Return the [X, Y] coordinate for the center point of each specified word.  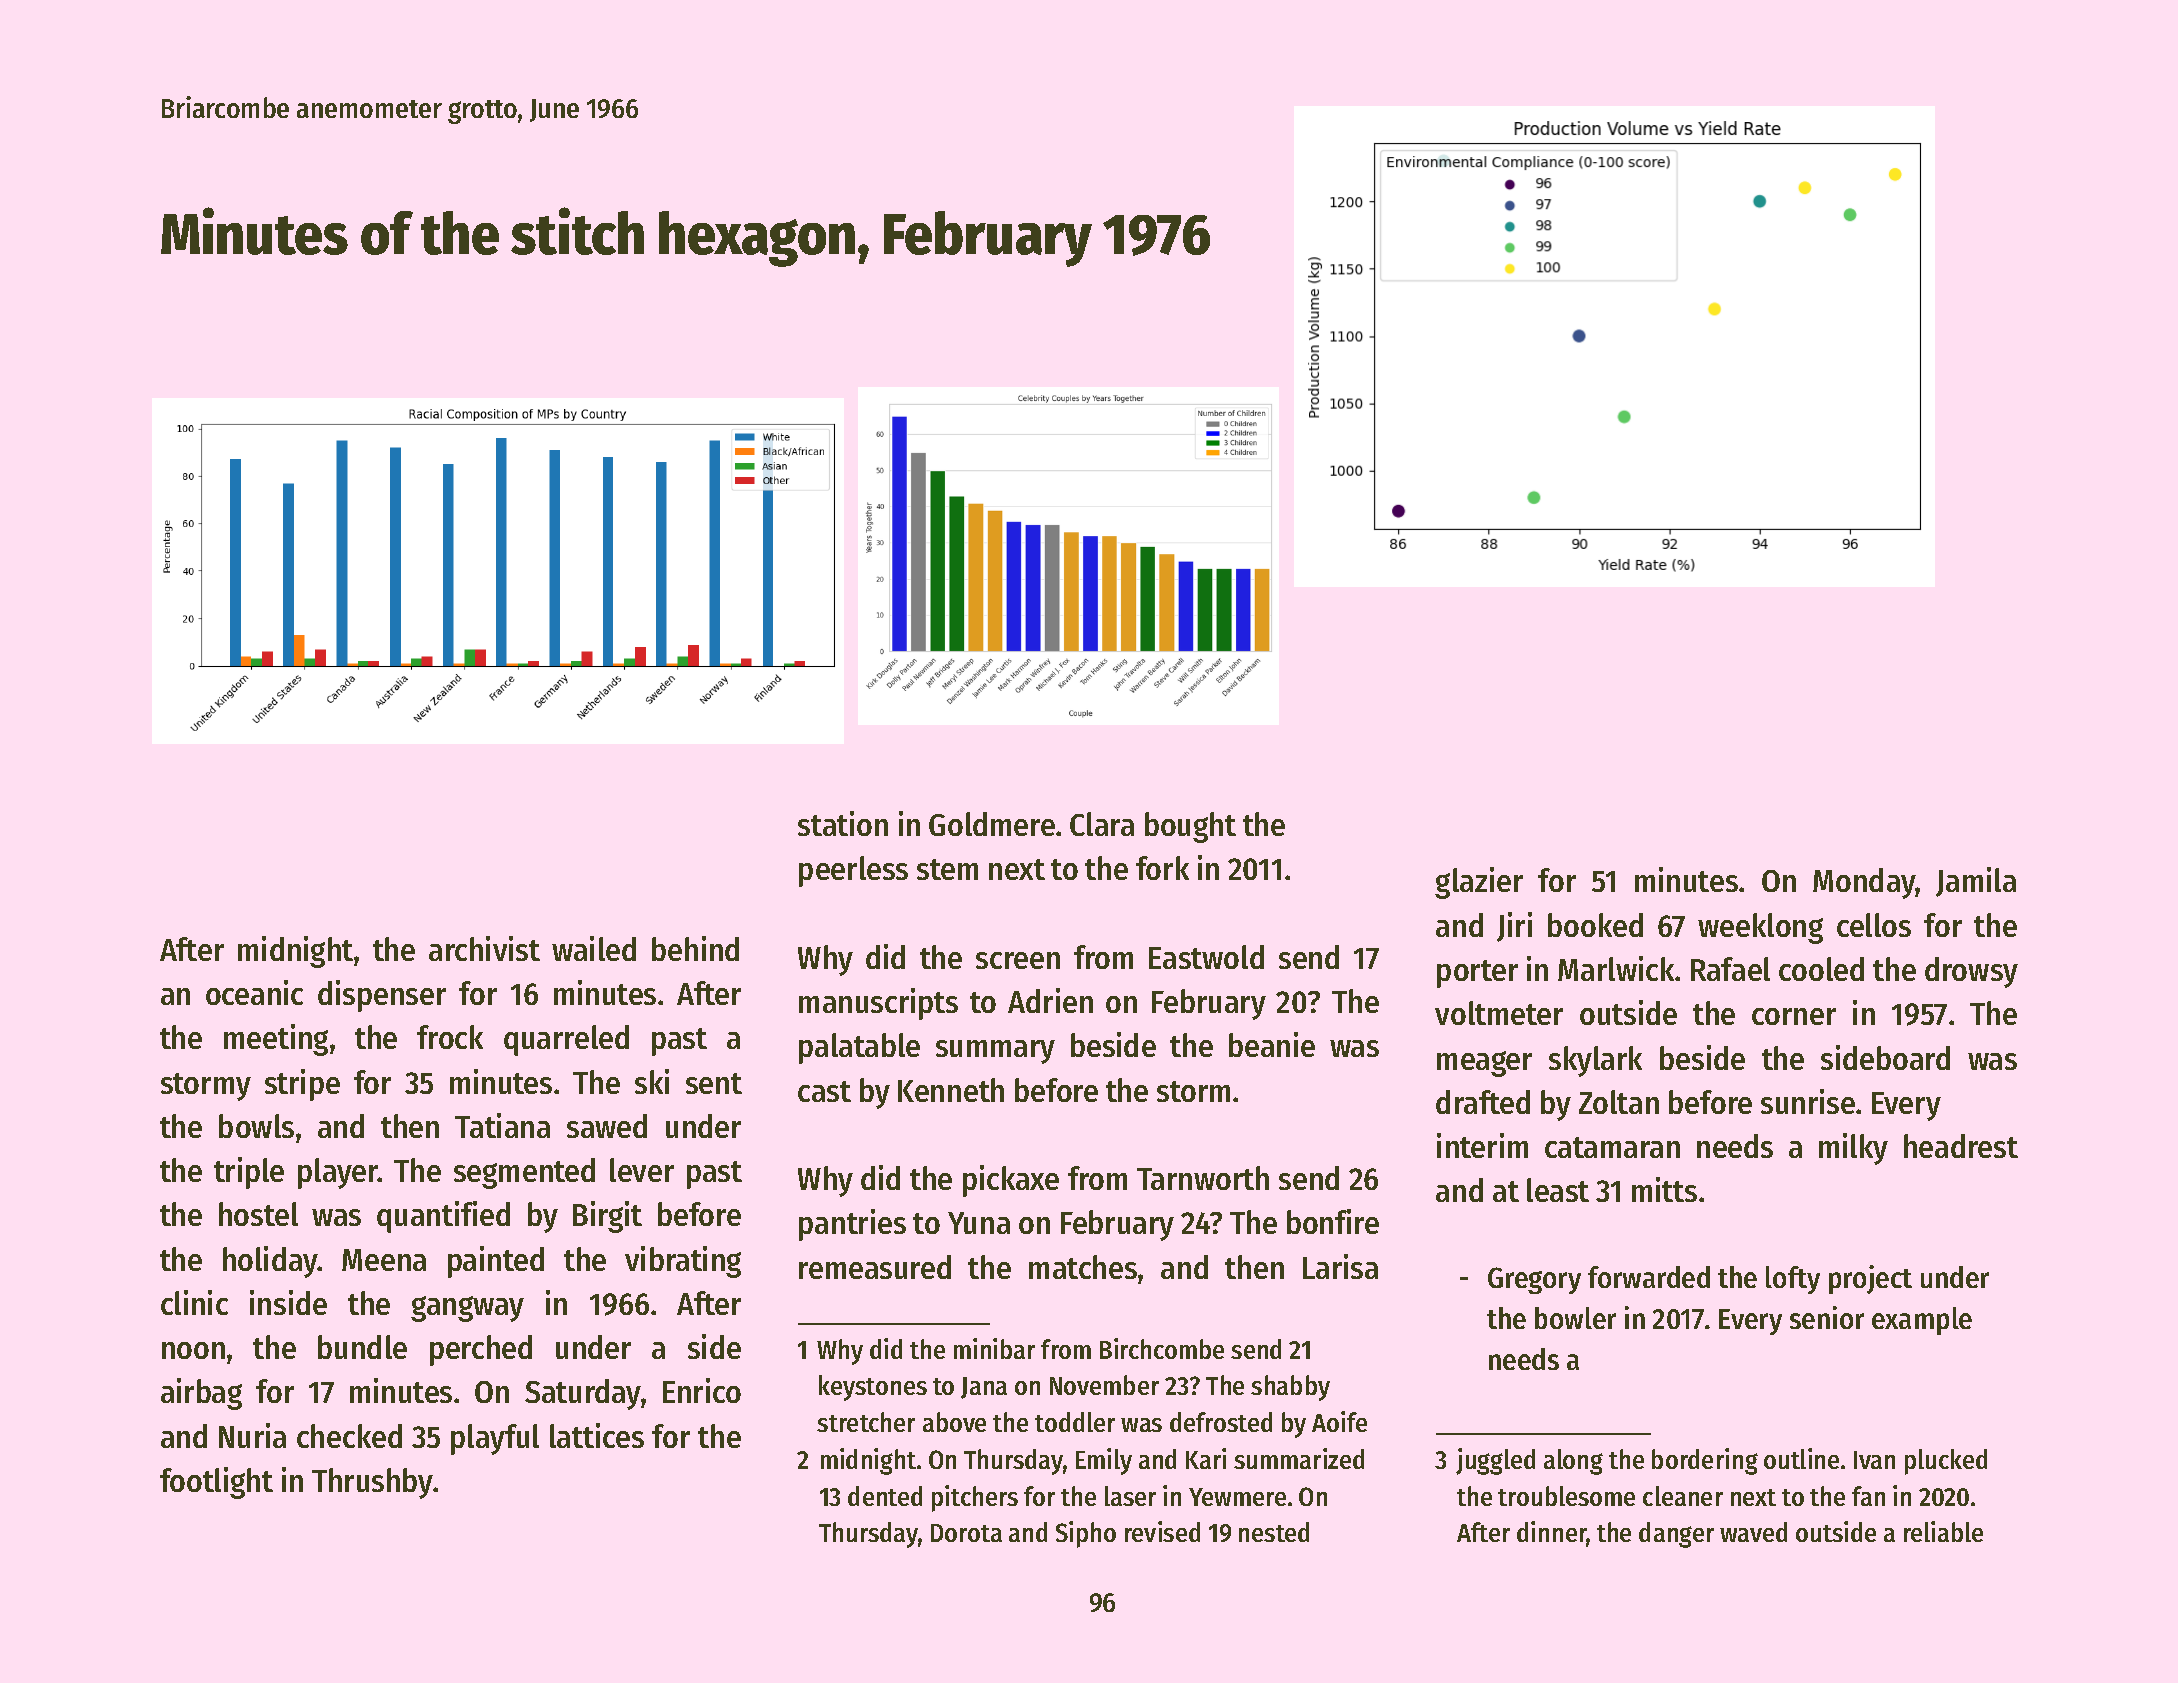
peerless [853, 871]
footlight [216, 1483]
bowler [1575, 1318]
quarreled [566, 1040]
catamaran [1612, 1147]
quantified [443, 1217]
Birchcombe [1162, 1348]
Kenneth [951, 1090]
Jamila [1976, 882]
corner [1794, 1016]
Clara [1102, 824]
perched [481, 1350]
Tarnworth [1203, 1178]
